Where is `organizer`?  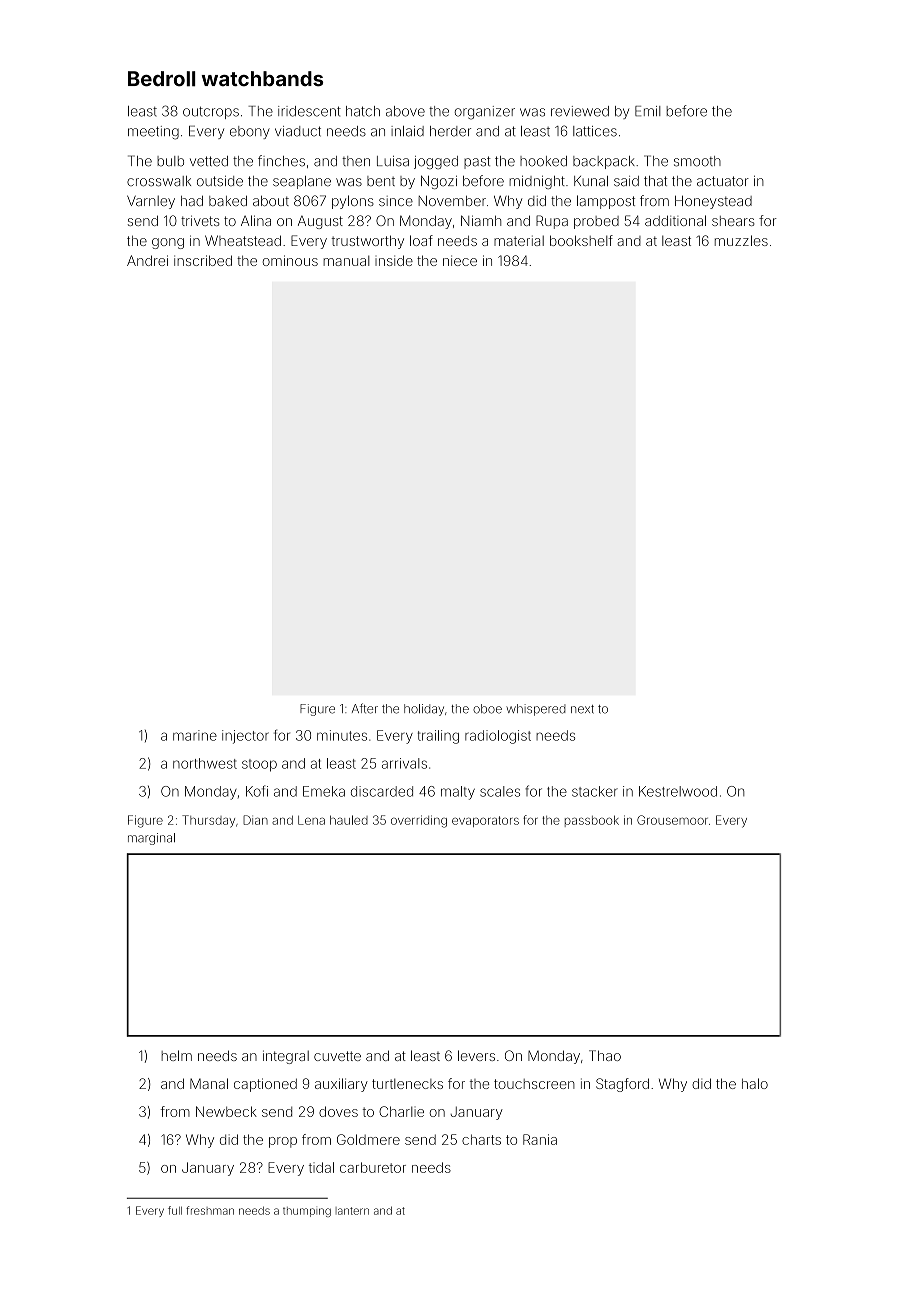
organizer is located at coordinates (485, 113).
